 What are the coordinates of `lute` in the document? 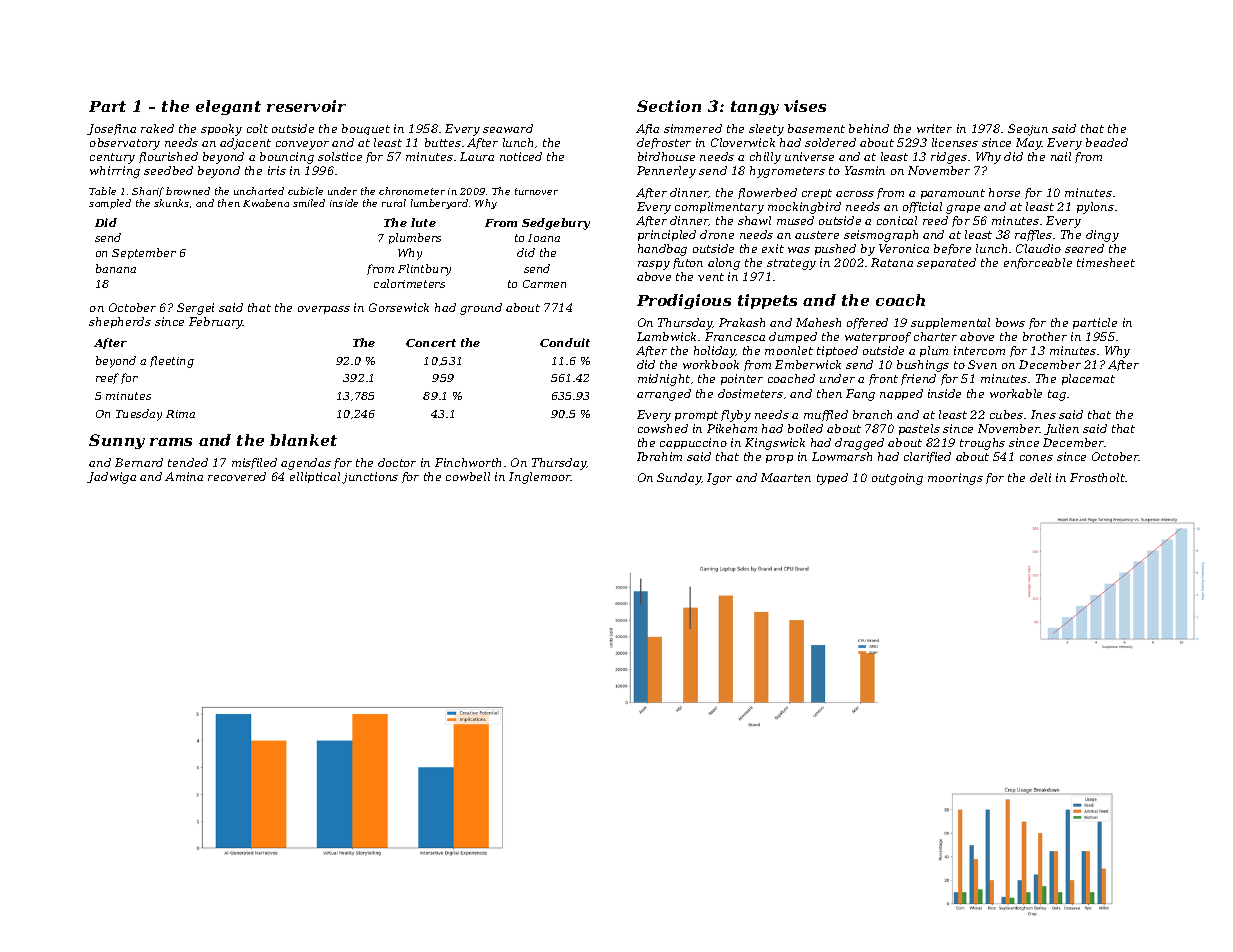 It's located at (423, 222).
